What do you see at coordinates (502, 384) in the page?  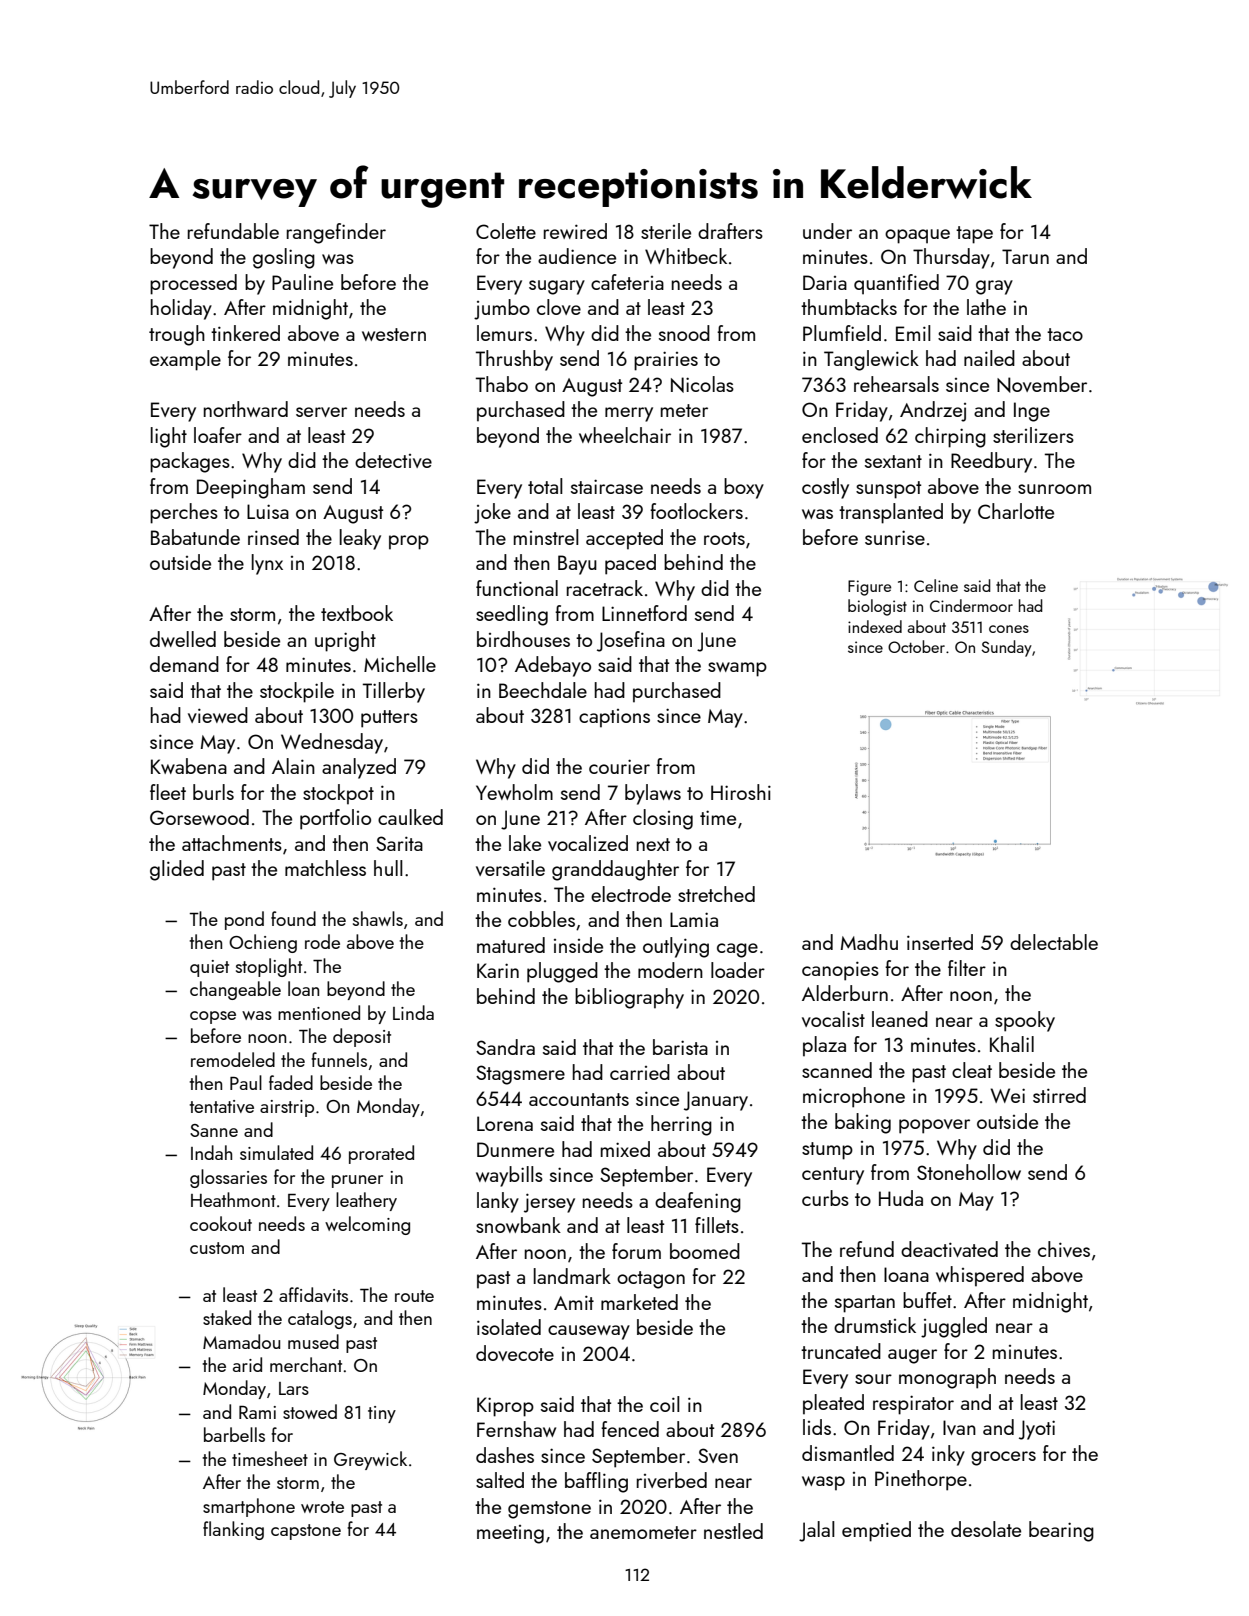 I see `Thabo` at bounding box center [502, 384].
